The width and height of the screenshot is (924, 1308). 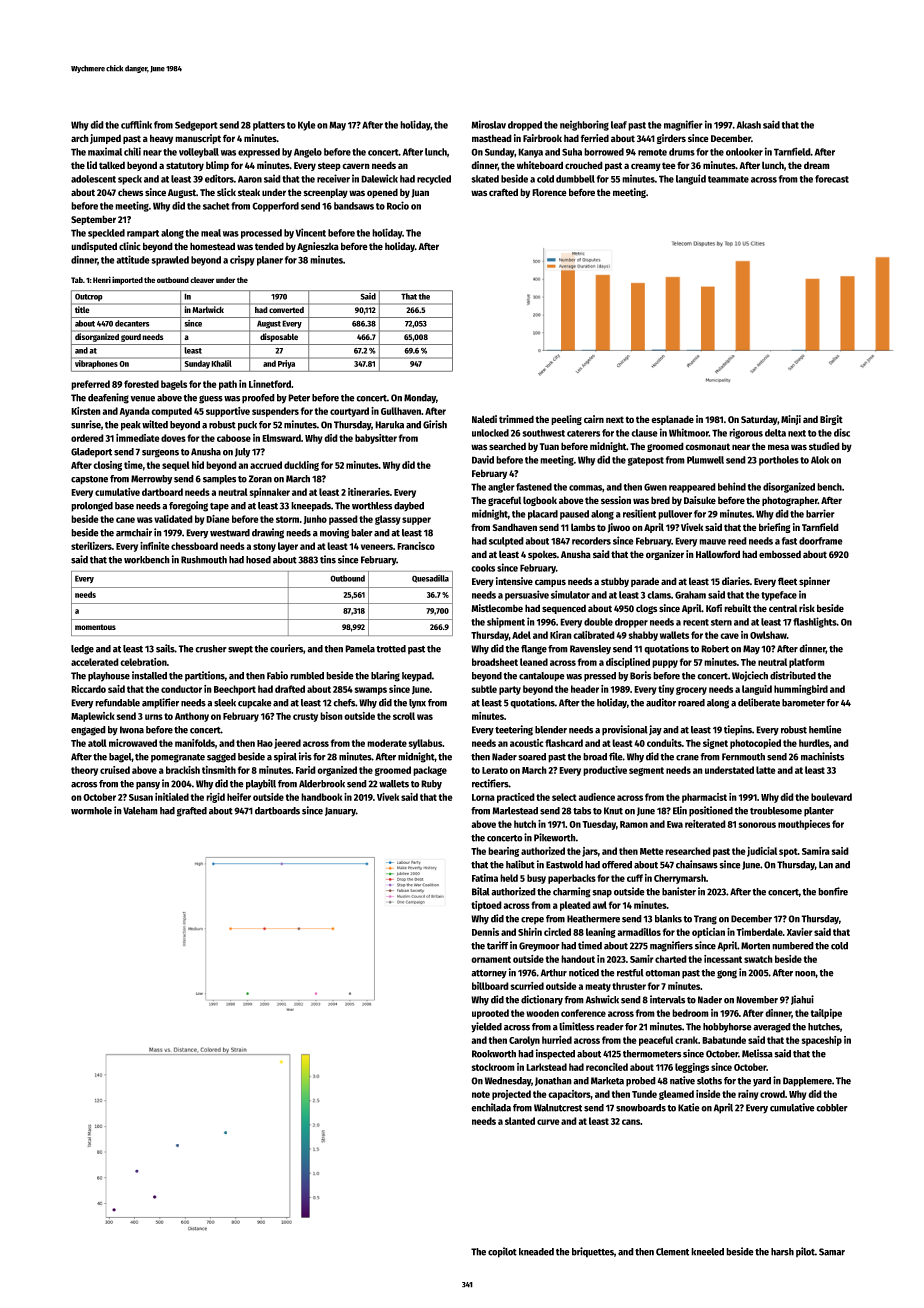 What do you see at coordinates (176, 466) in the screenshot?
I see `sequel` at bounding box center [176, 466].
